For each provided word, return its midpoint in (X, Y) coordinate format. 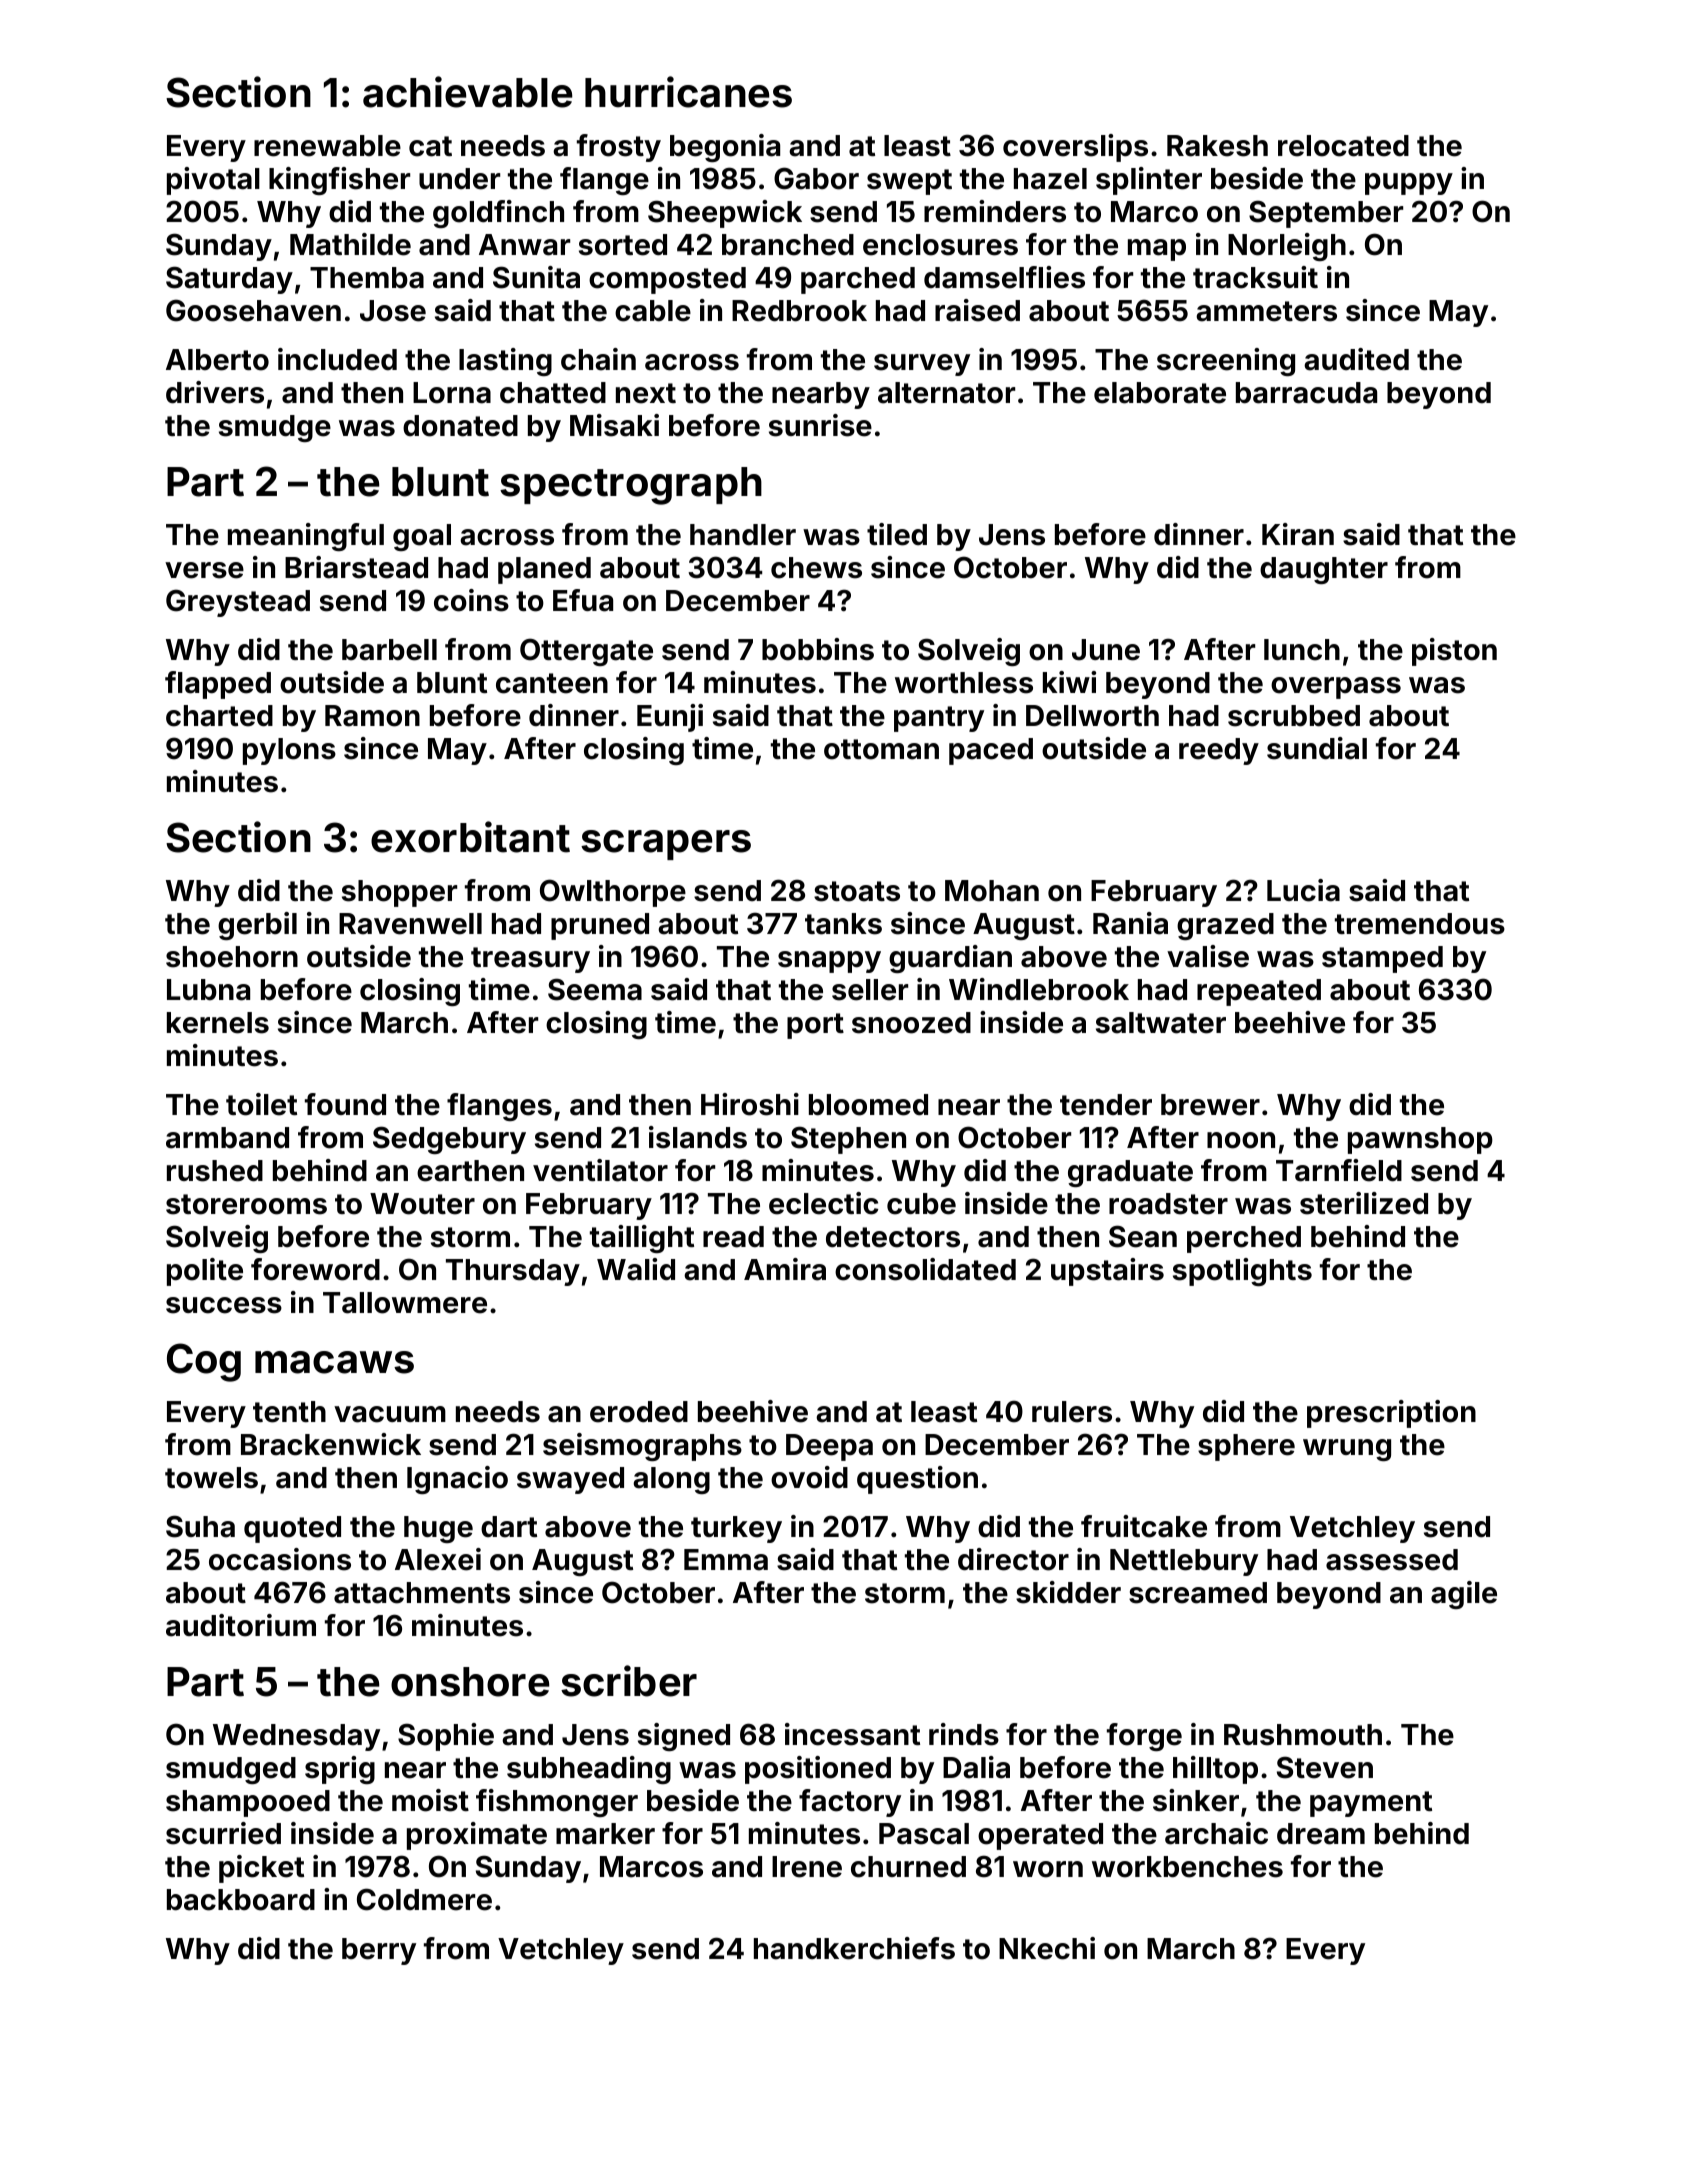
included (337, 359)
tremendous (1420, 924)
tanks (843, 924)
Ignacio (457, 1480)
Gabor (816, 178)
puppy (1409, 184)
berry (379, 1951)
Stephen (848, 1140)
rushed (215, 1171)
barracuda (1306, 393)
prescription (1391, 1414)
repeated (1259, 992)
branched (788, 245)
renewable (327, 146)
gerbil (257, 926)
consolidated (925, 1269)
